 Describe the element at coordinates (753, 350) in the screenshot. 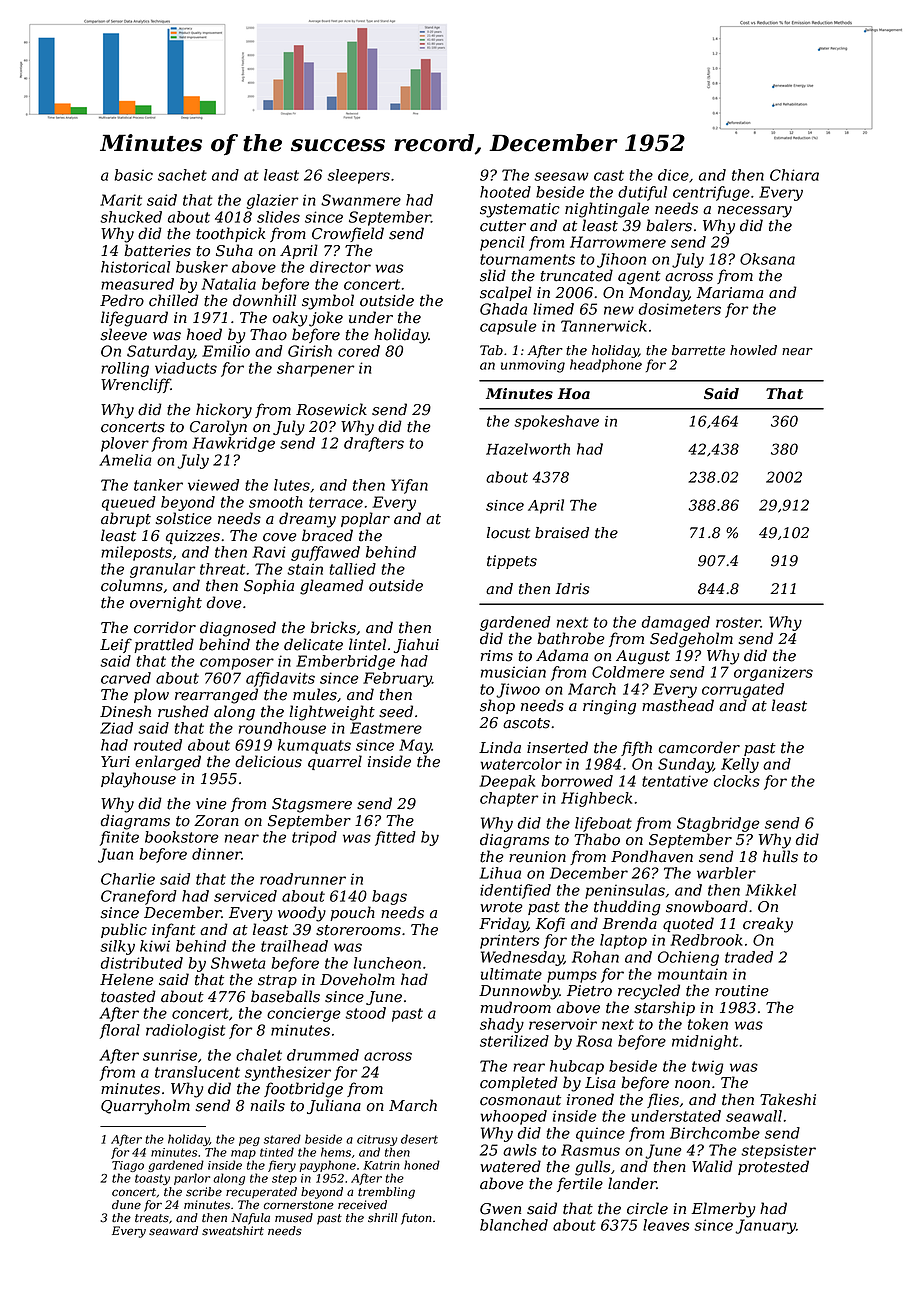

I see `howled` at that location.
